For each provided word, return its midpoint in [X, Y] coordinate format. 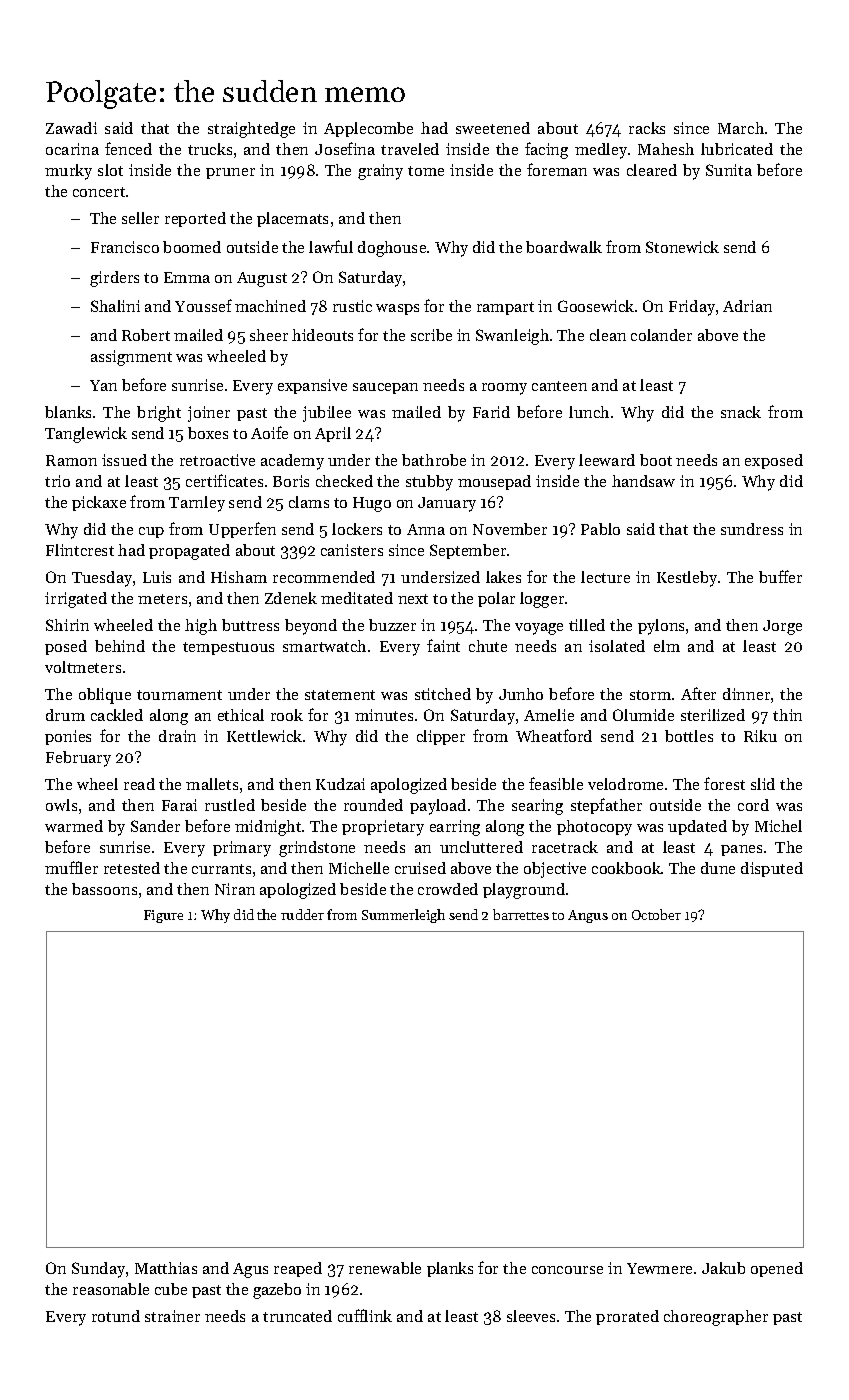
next [413, 599]
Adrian [747, 306]
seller [140, 218]
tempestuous [228, 648]
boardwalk [564, 247]
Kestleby [687, 579]
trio [57, 481]
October [656, 914]
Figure [163, 916]
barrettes [521, 914]
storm [650, 695]
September [468, 551]
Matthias [166, 1268]
